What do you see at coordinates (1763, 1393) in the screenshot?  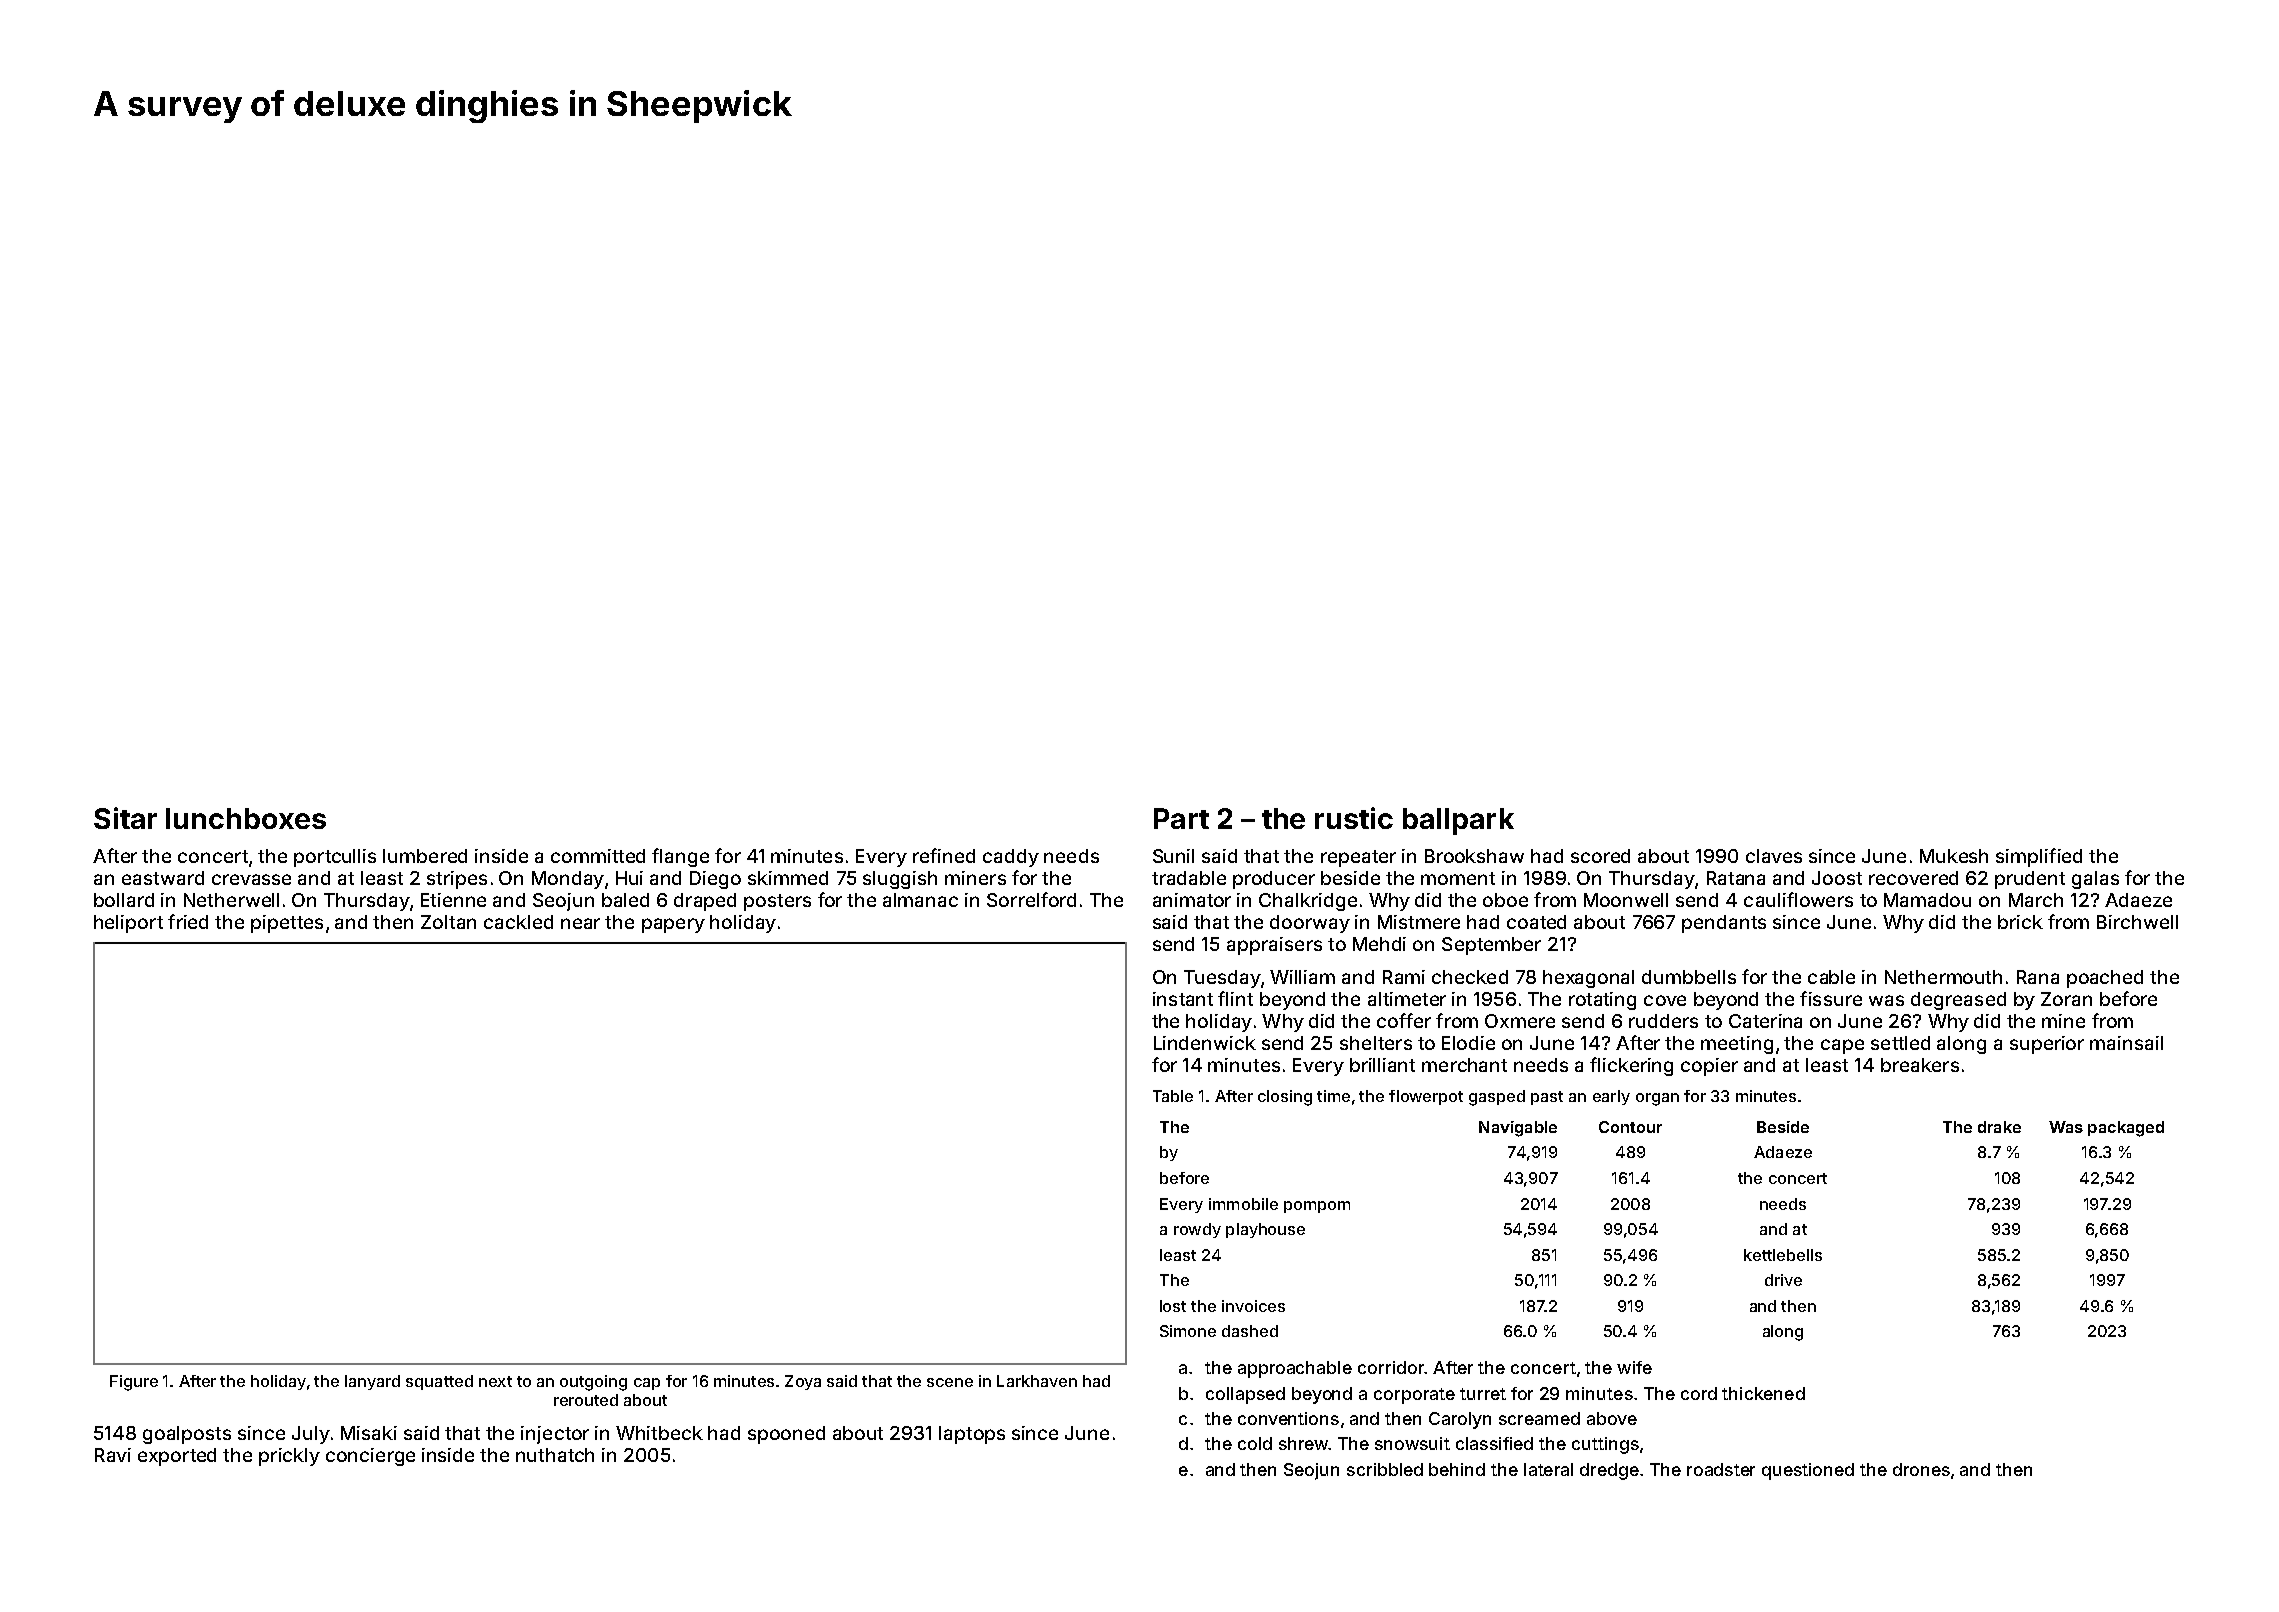 I see `thickened` at bounding box center [1763, 1393].
